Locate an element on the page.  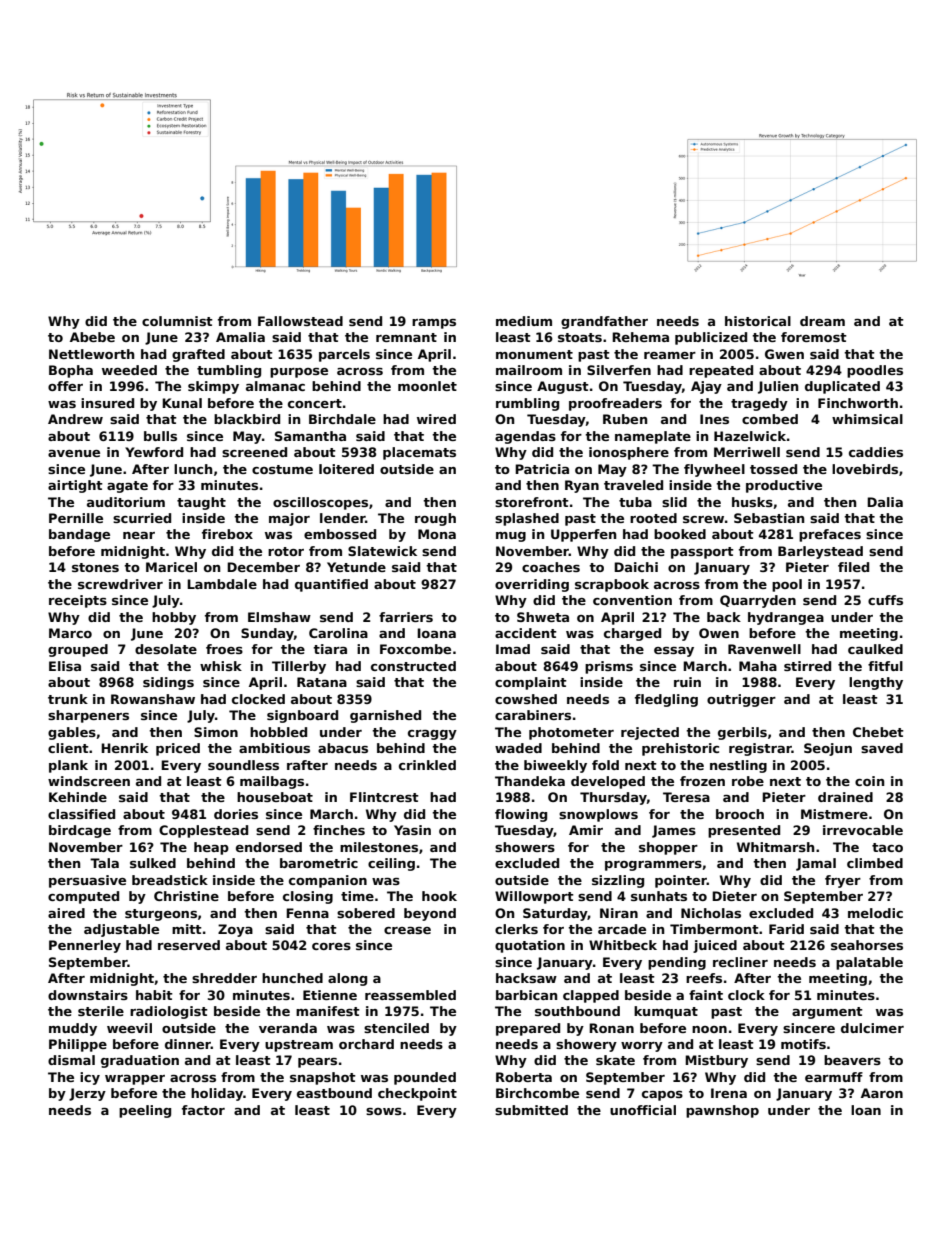
Whitmarsh is located at coordinates (775, 847).
